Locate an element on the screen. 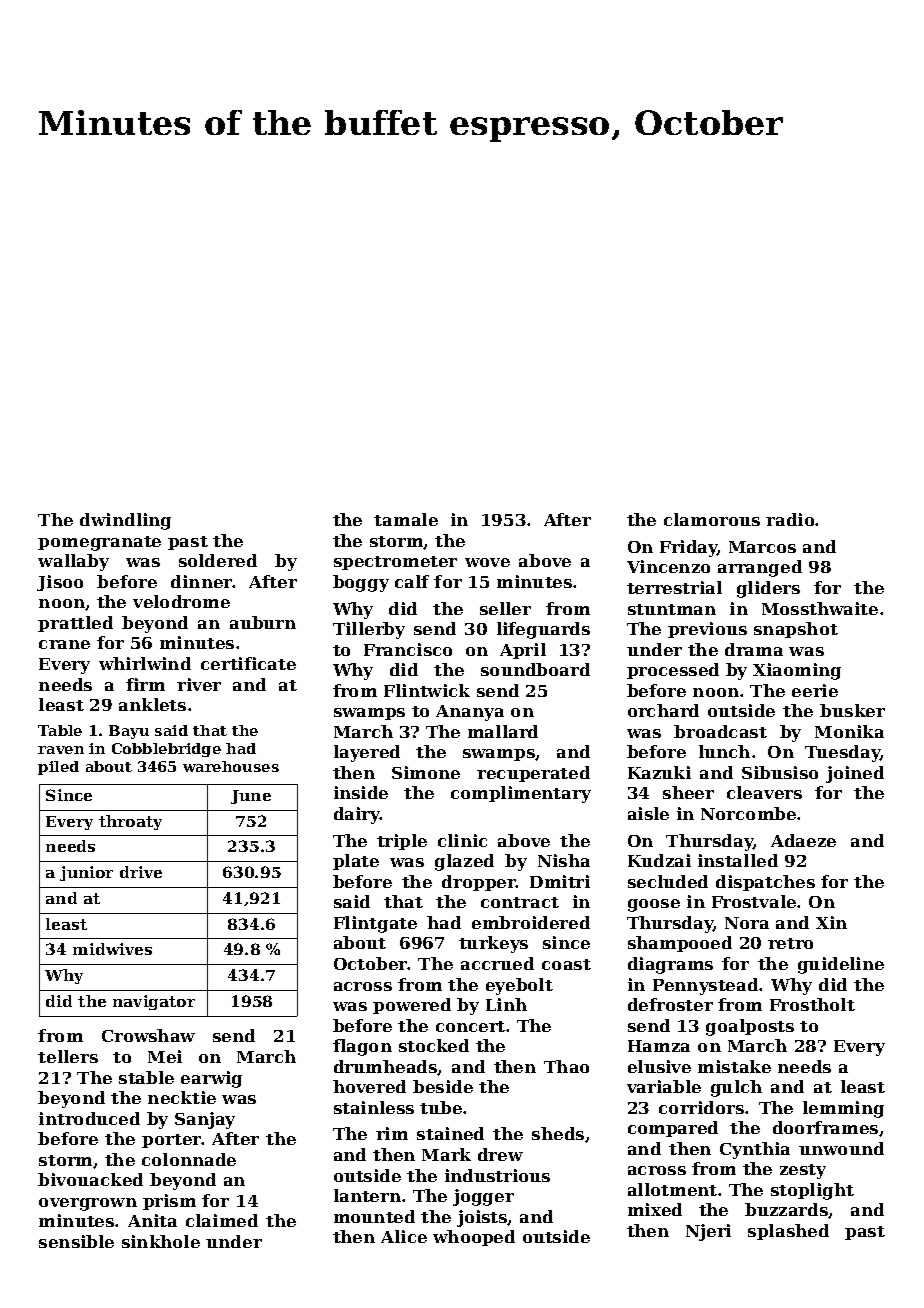 The width and height of the screenshot is (924, 1308). coast is located at coordinates (566, 964).
